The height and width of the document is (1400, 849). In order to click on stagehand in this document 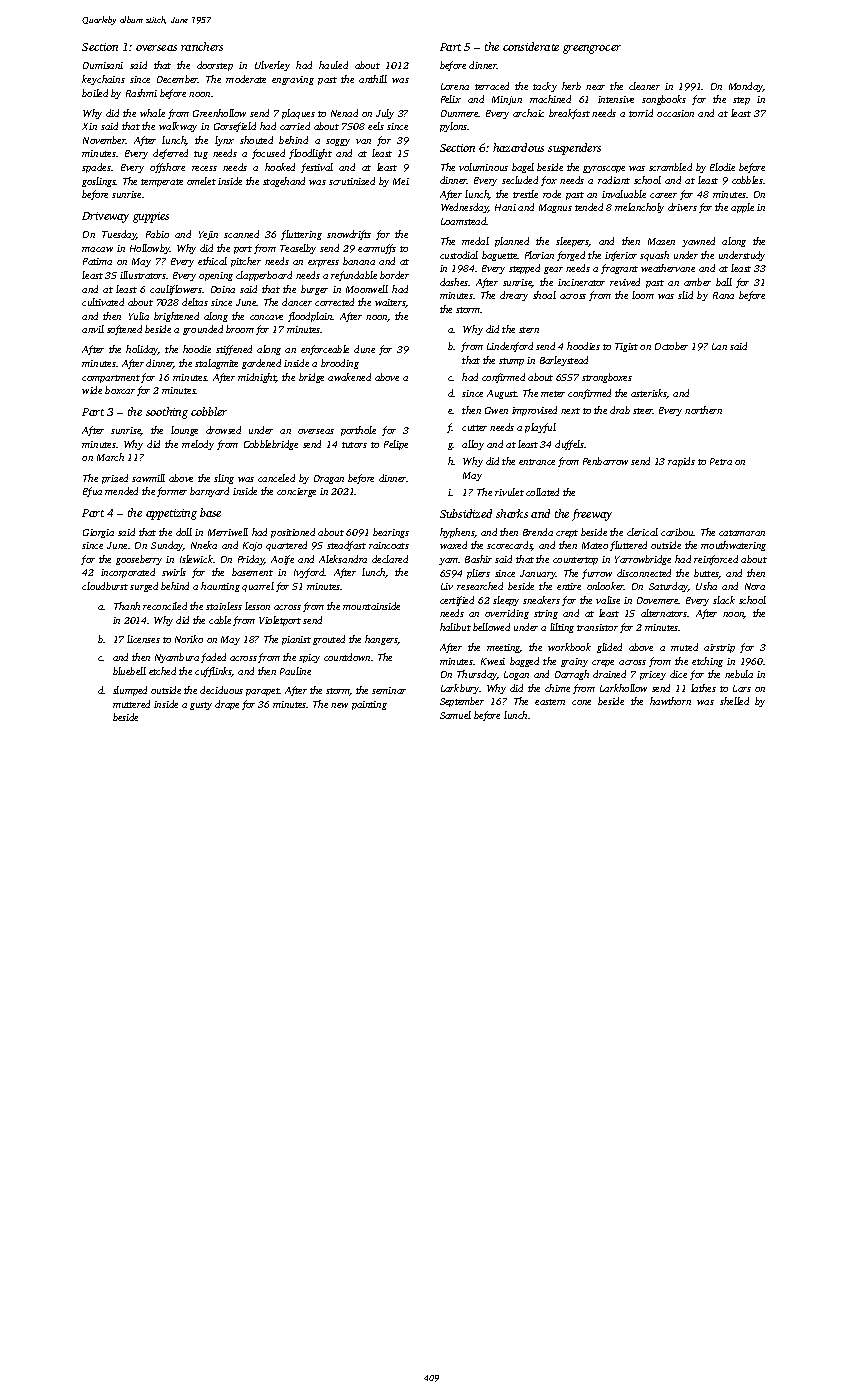, I will do `click(284, 182)`.
